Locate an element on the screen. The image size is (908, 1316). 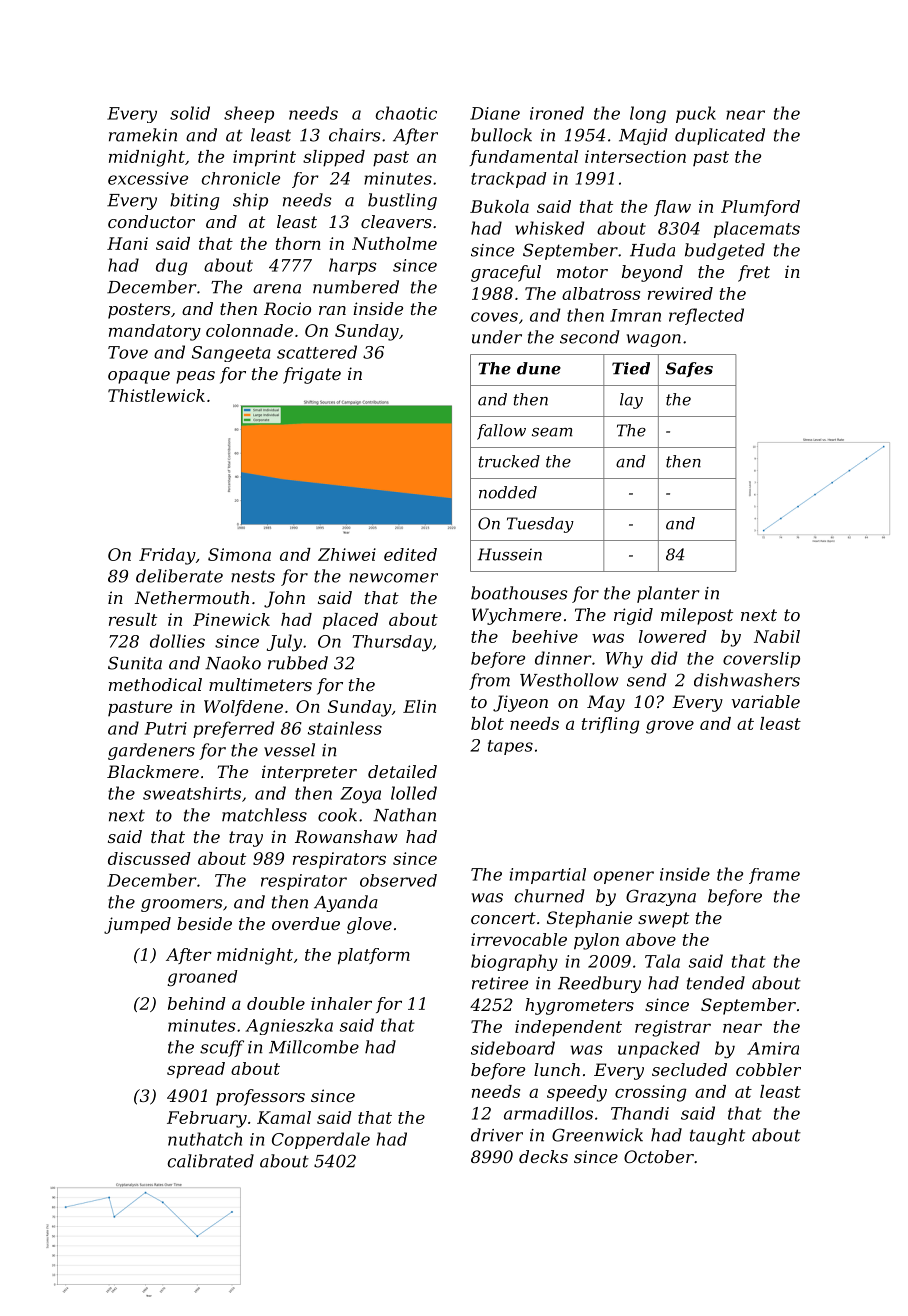
inhaler is located at coordinates (341, 1003).
